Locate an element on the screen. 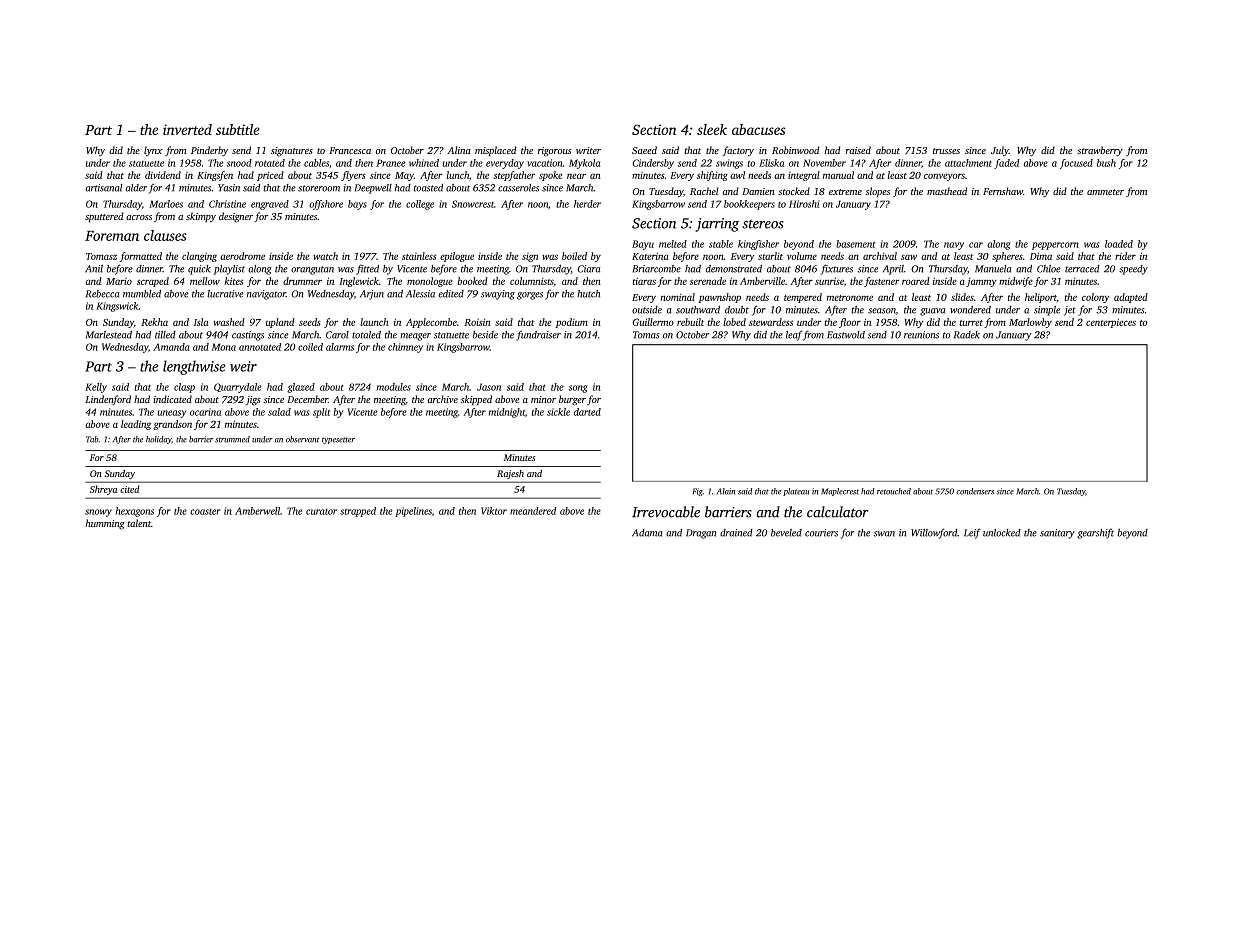  inverted is located at coordinates (187, 129).
